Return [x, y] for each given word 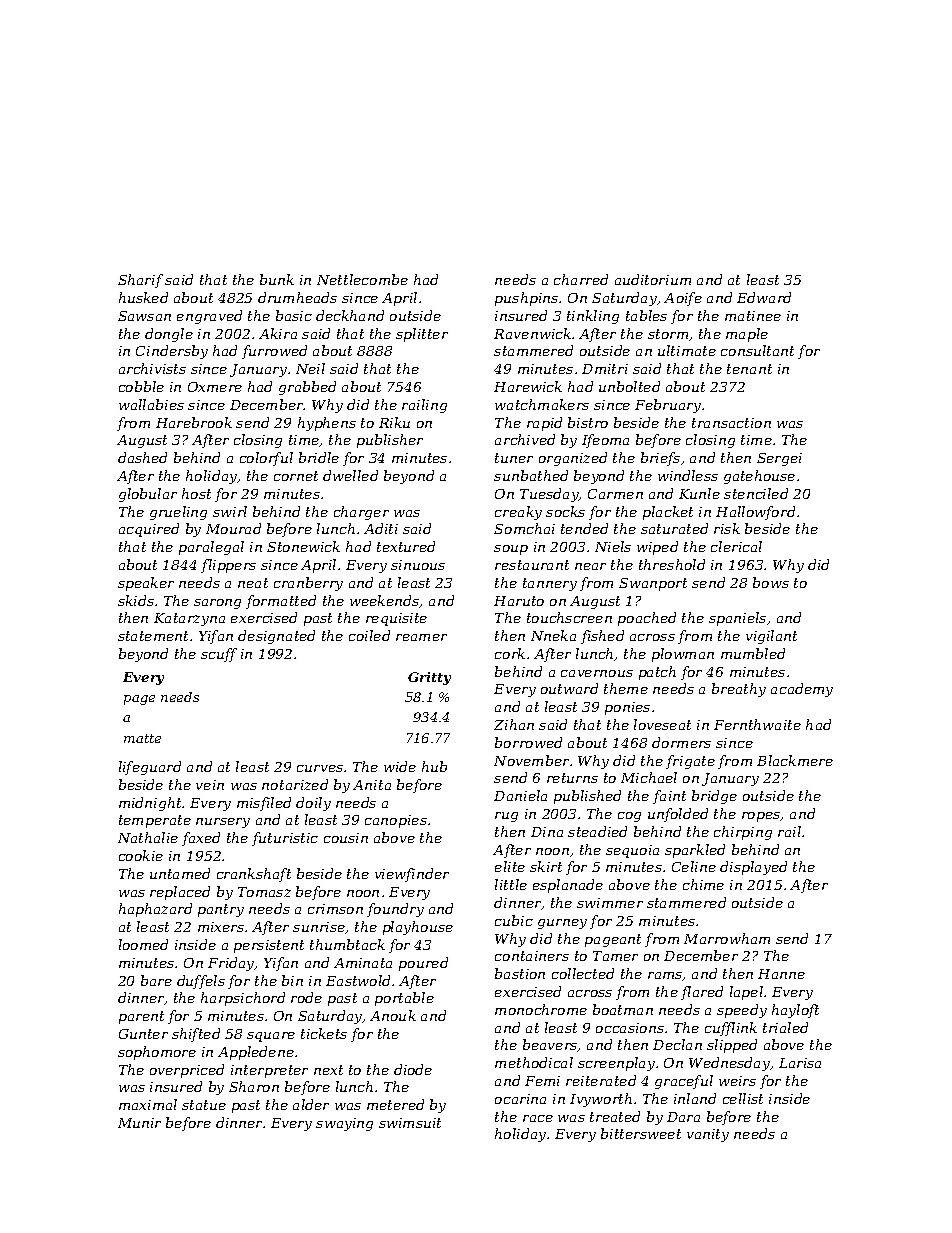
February [668, 406]
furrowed [274, 352]
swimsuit [410, 1123]
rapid [544, 424]
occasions [630, 1028]
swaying [344, 1124]
